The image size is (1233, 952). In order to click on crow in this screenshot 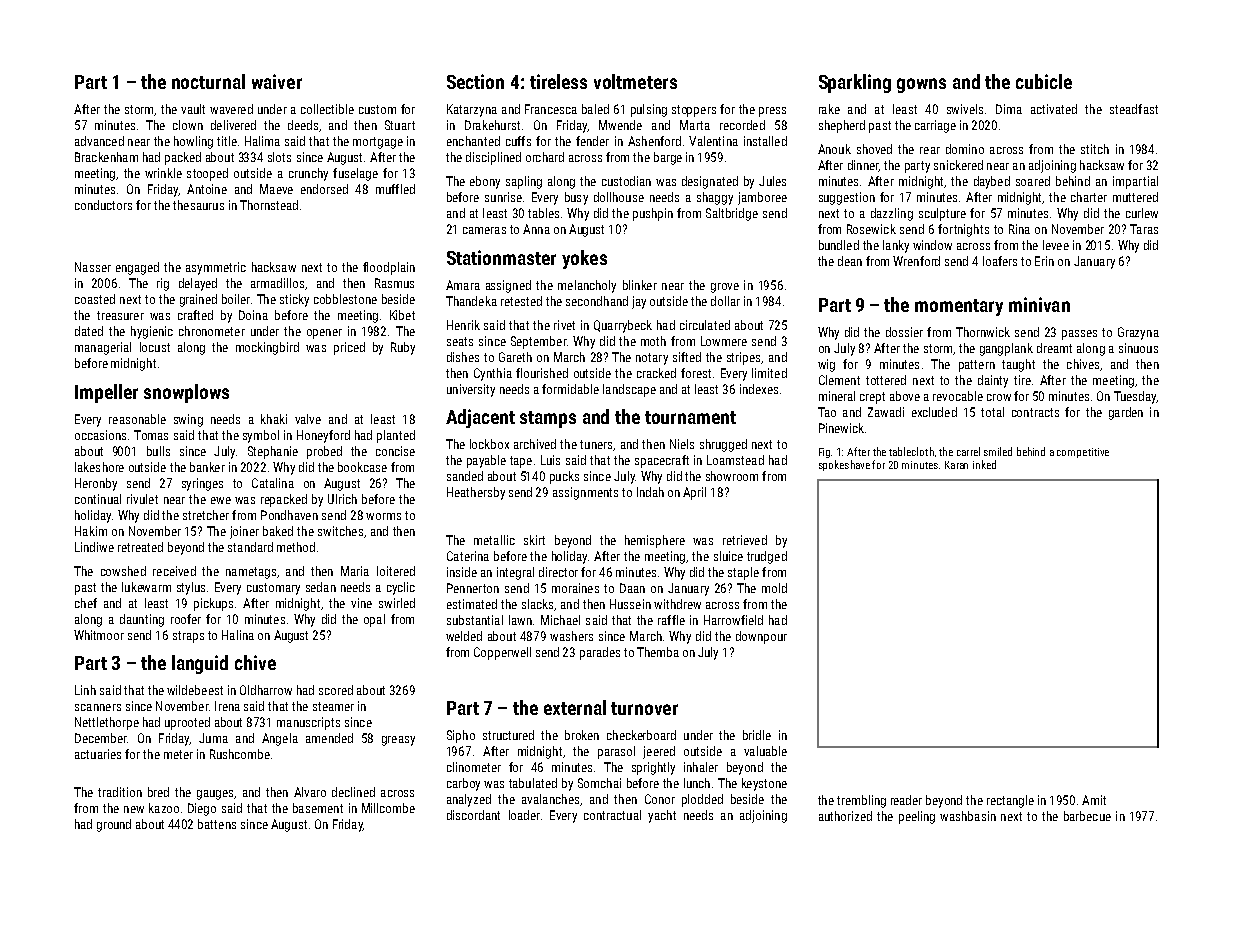, I will do `click(999, 397)`.
